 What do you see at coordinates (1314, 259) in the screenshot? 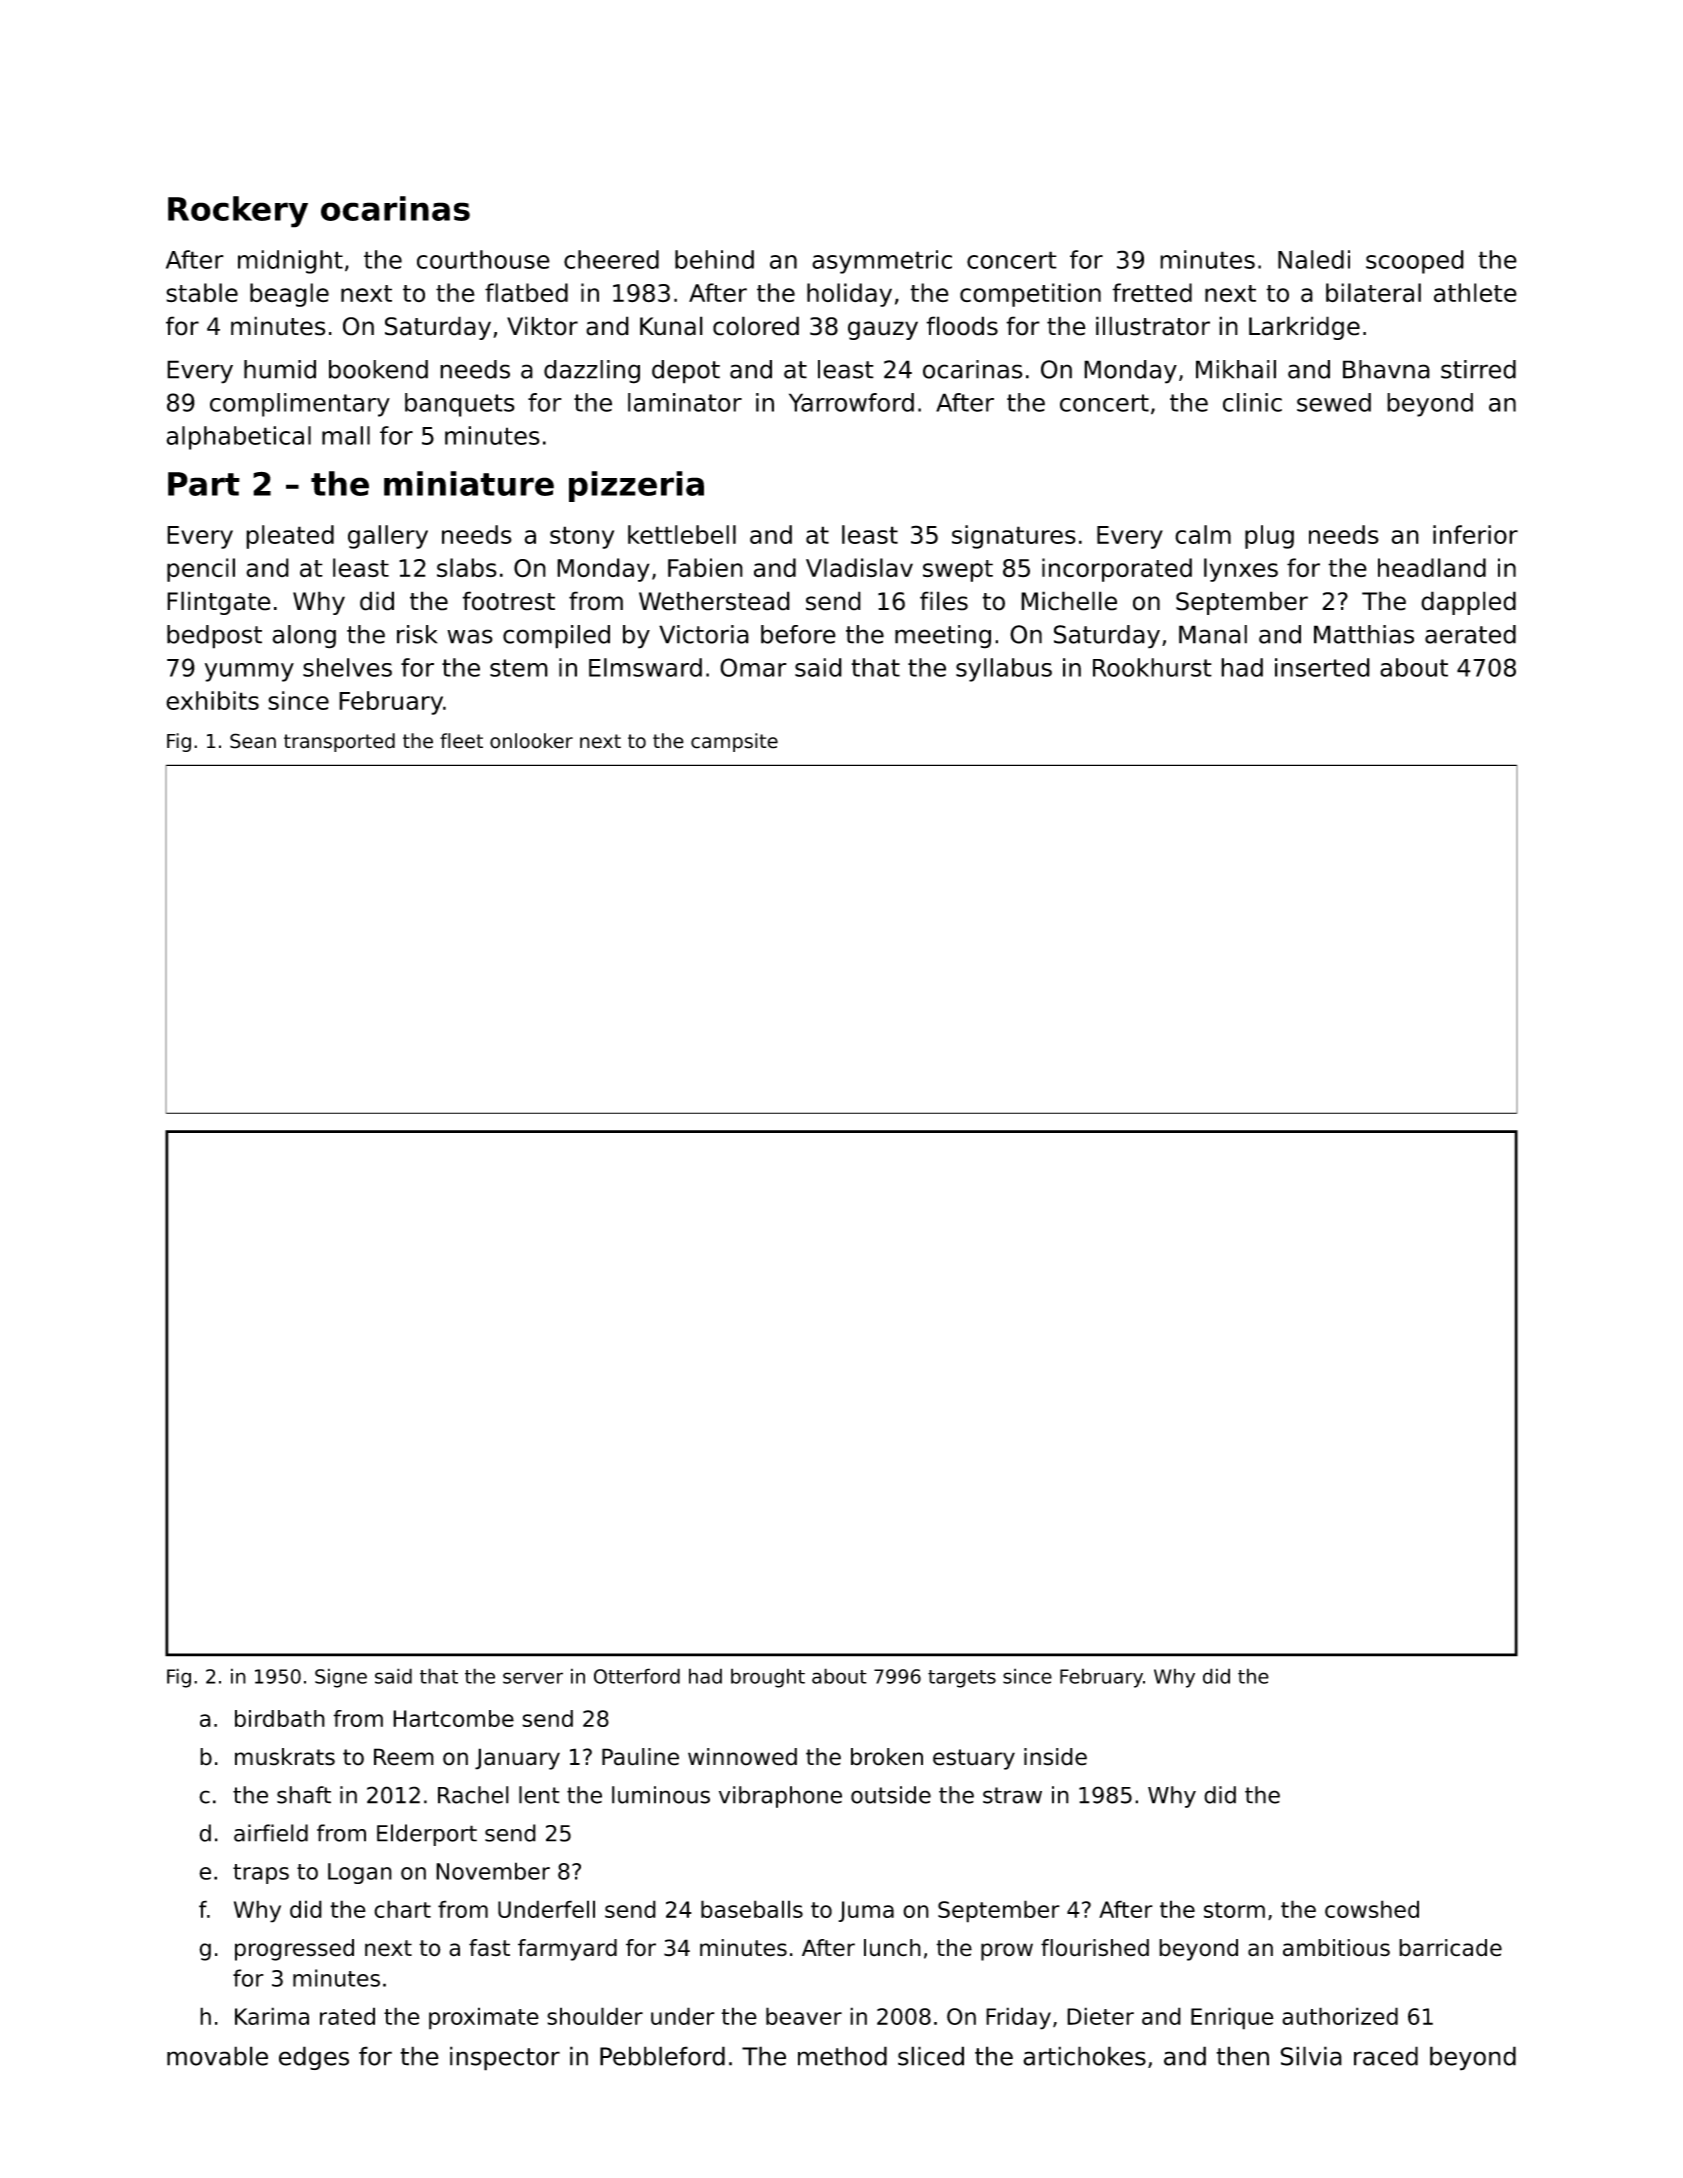
I see `Naledi` at bounding box center [1314, 259].
